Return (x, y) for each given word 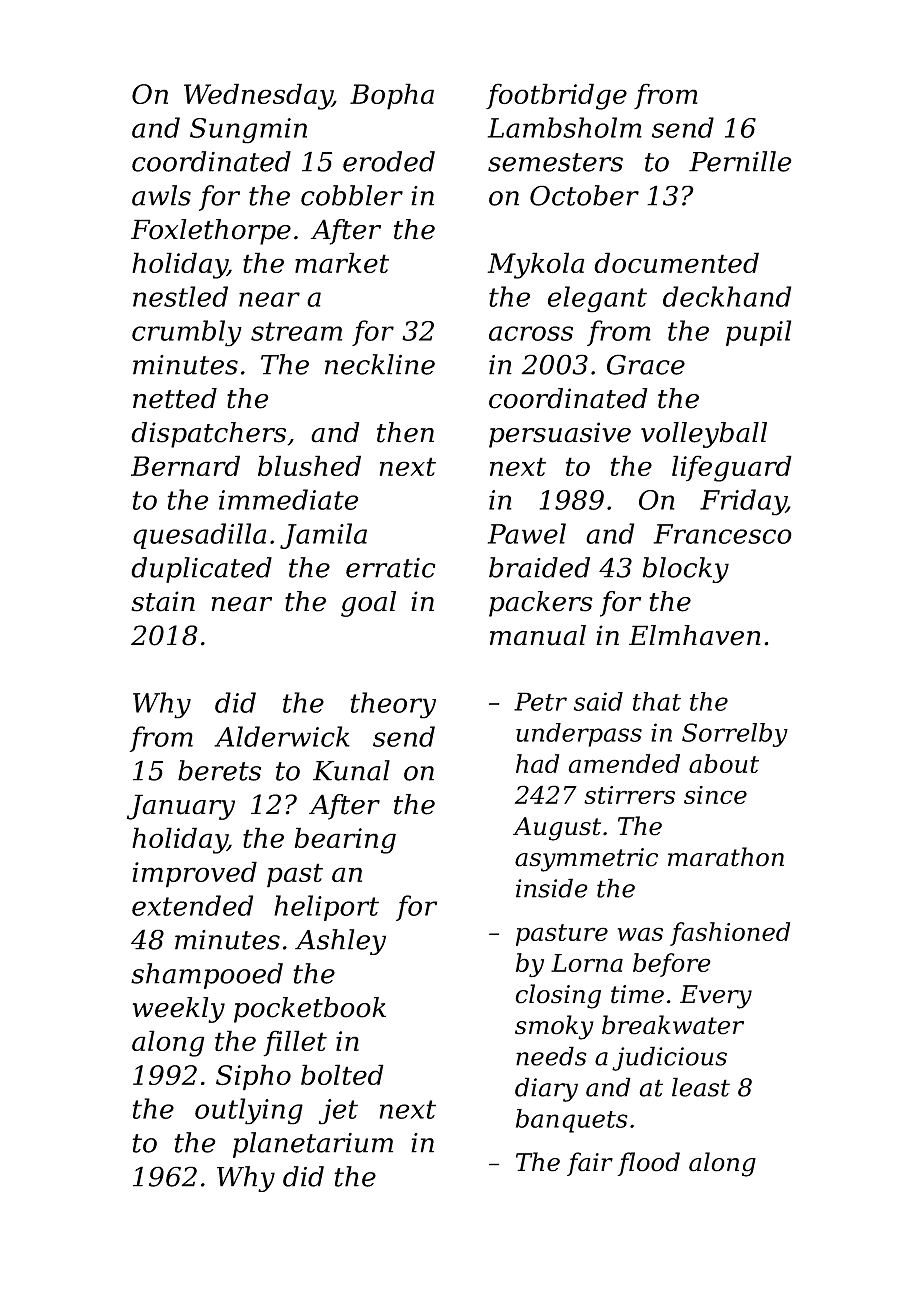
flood (648, 1164)
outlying (249, 1111)
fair (590, 1164)
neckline (380, 364)
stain (163, 601)
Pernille (740, 161)
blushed (309, 465)
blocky (685, 570)
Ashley (340, 942)
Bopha (392, 96)
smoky (554, 1027)
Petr (540, 701)
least (701, 1087)
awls (161, 195)
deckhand (727, 296)
